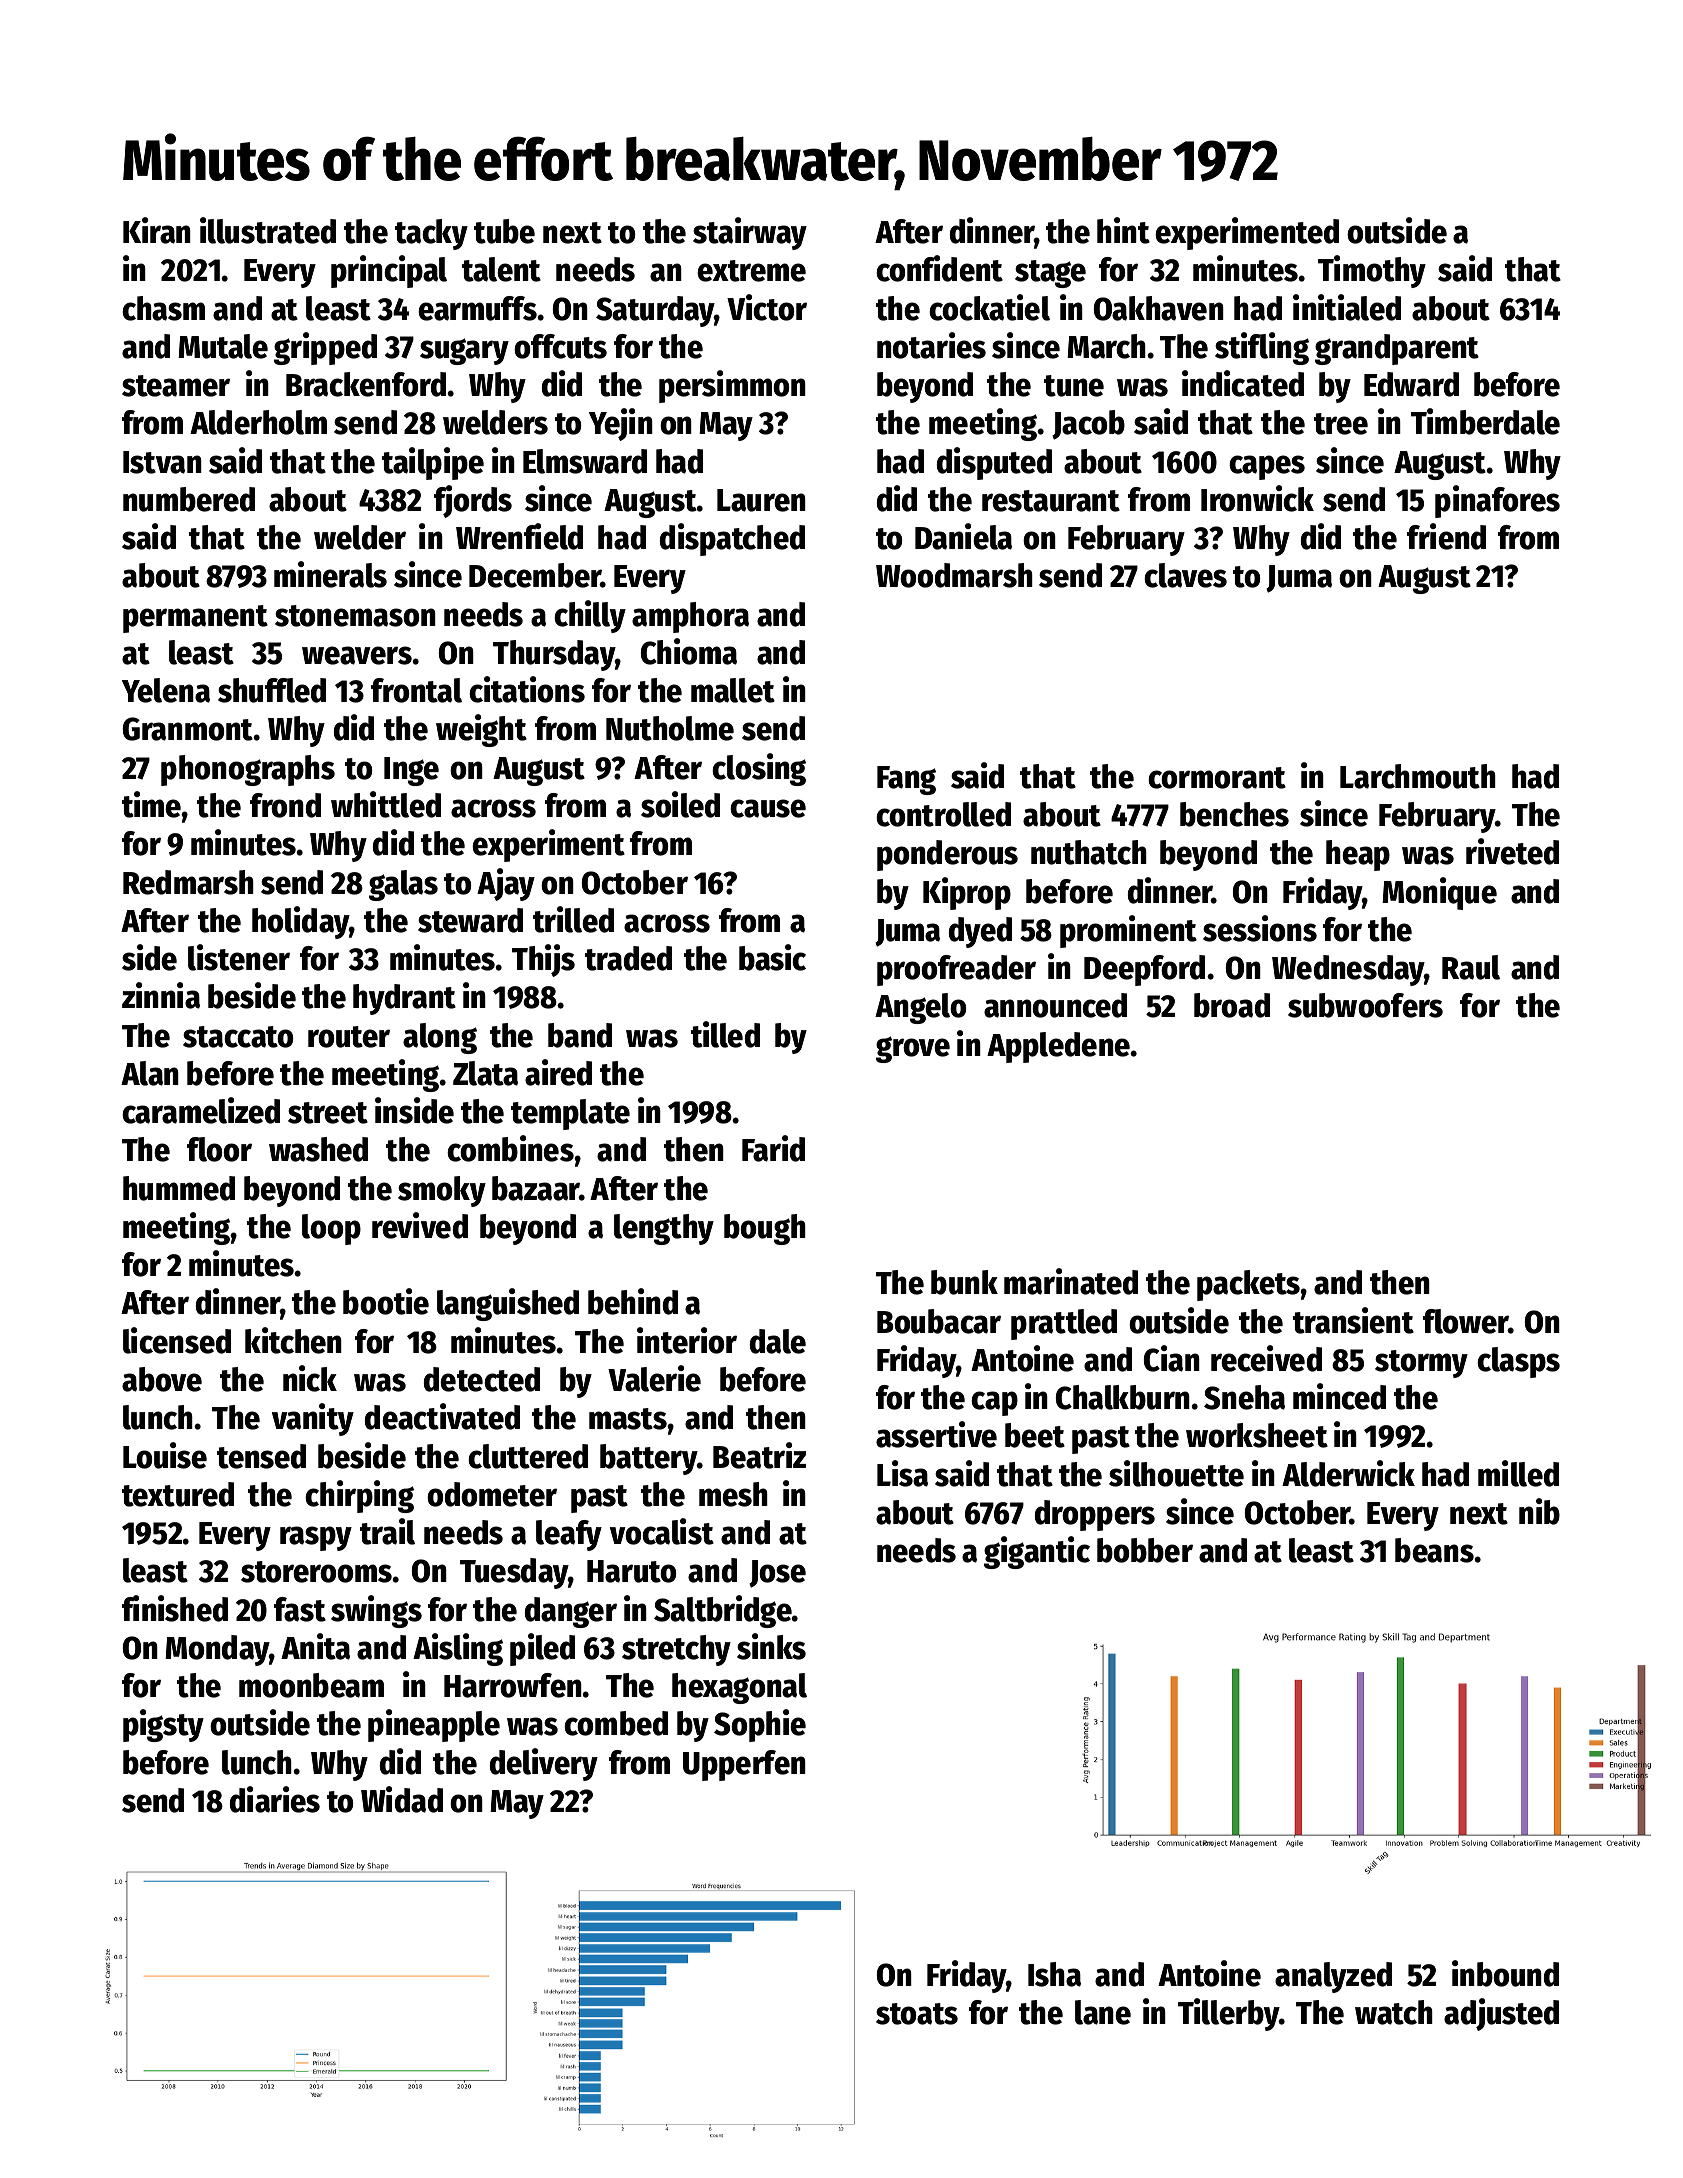  What do you see at coordinates (1471, 967) in the document?
I see `Raul` at bounding box center [1471, 967].
